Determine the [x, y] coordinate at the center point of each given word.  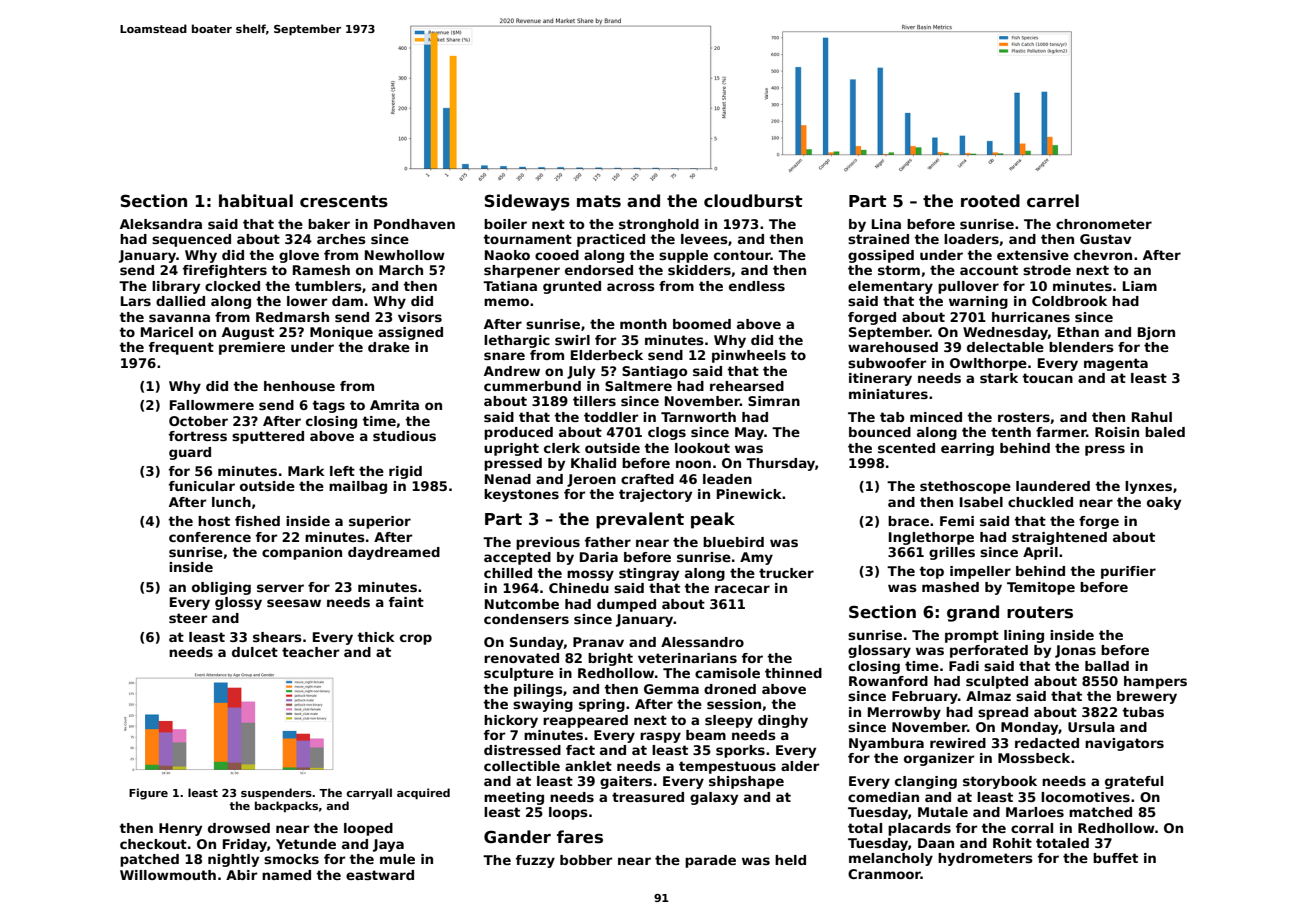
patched [149, 860]
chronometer [1104, 224]
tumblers [328, 286]
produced [518, 433]
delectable [1005, 347]
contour [742, 255]
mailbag [358, 487]
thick [376, 637]
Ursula [1091, 727]
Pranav [598, 642]
